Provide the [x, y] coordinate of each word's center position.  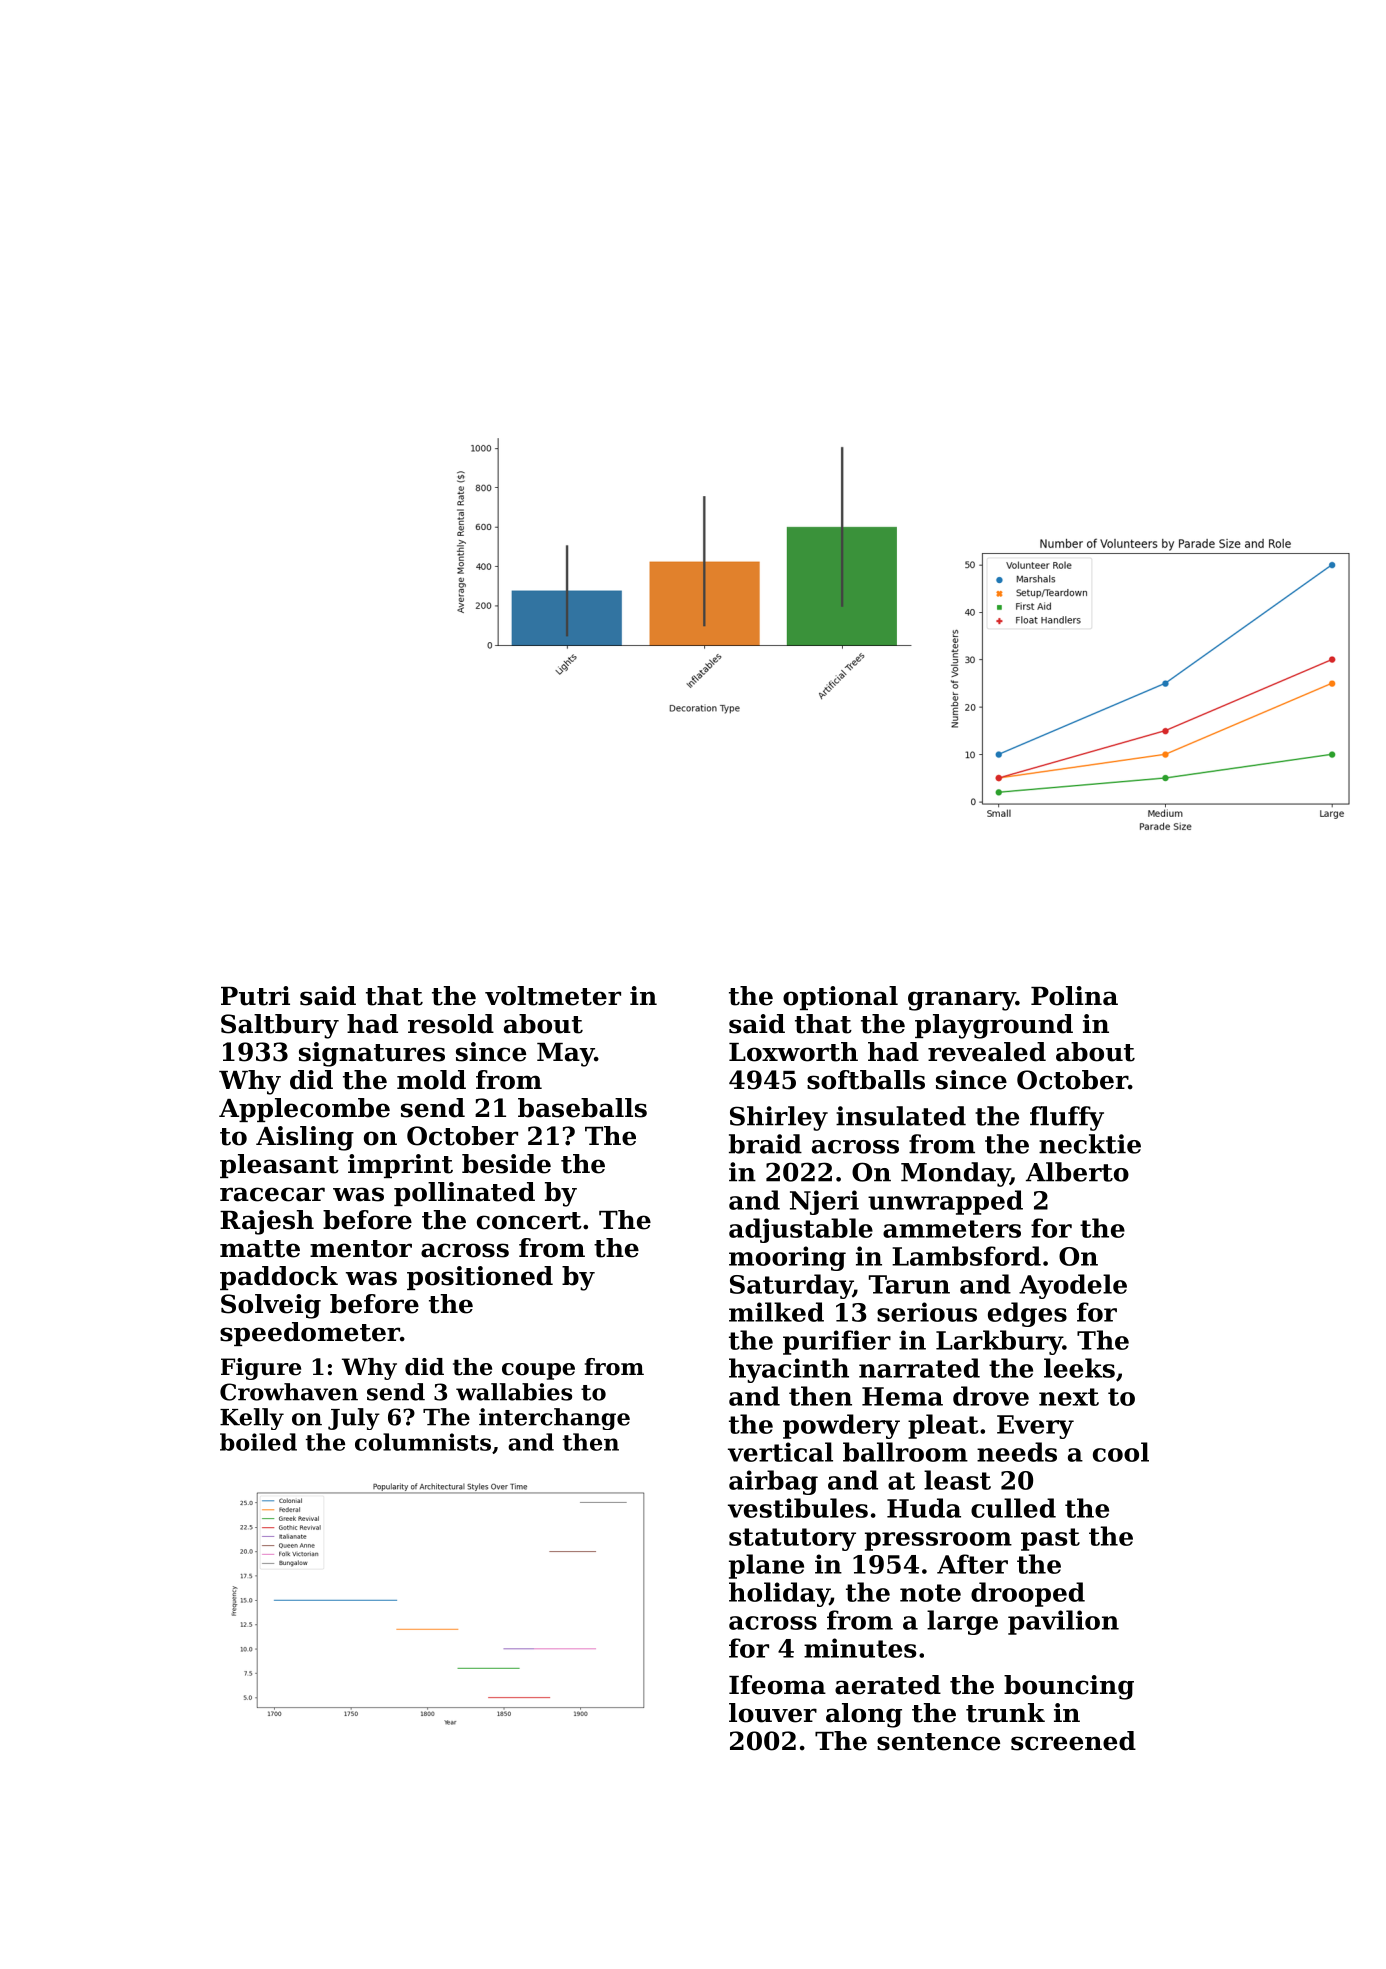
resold [451, 1024]
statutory [792, 1539]
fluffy [1067, 1118]
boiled [258, 1442]
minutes [860, 1648]
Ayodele [1073, 1286]
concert [529, 1221]
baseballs [582, 1108]
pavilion [1063, 1622]
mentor [361, 1249]
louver [773, 1713]
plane [766, 1566]
